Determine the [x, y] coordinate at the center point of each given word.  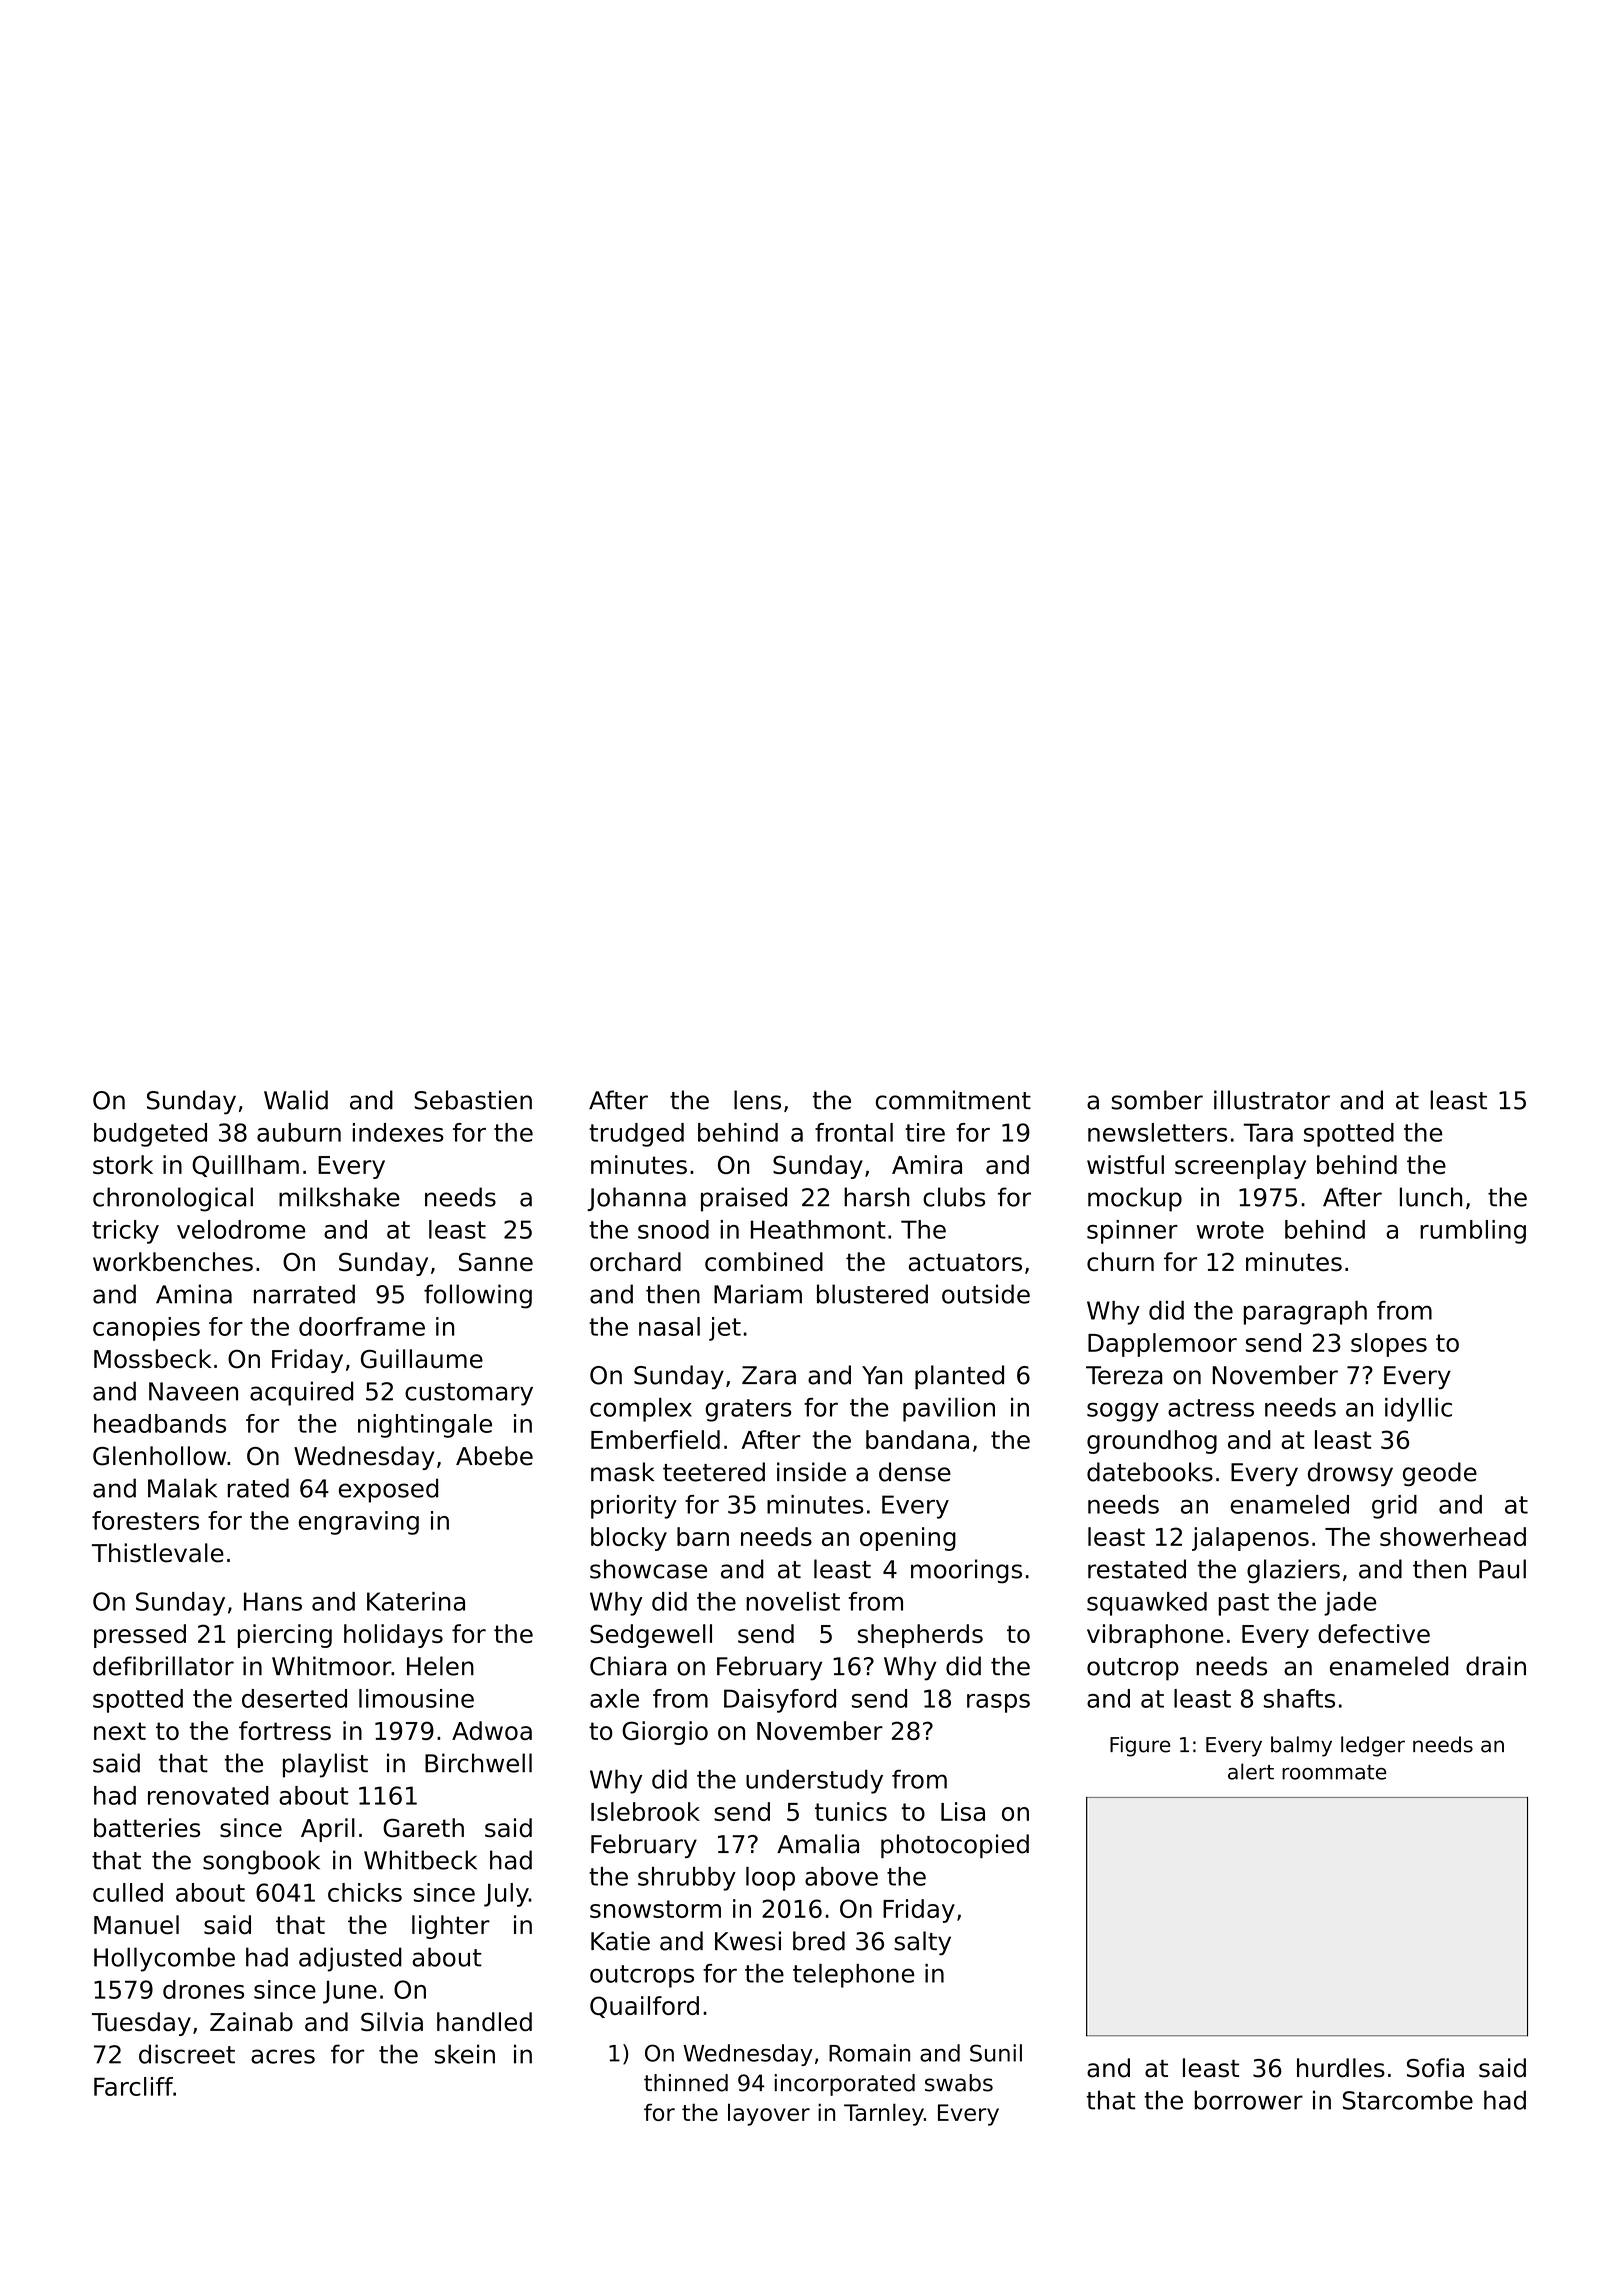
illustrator [1272, 1100]
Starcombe [1408, 2100]
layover [769, 2114]
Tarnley [884, 2114]
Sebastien [473, 1100]
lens [757, 1100]
